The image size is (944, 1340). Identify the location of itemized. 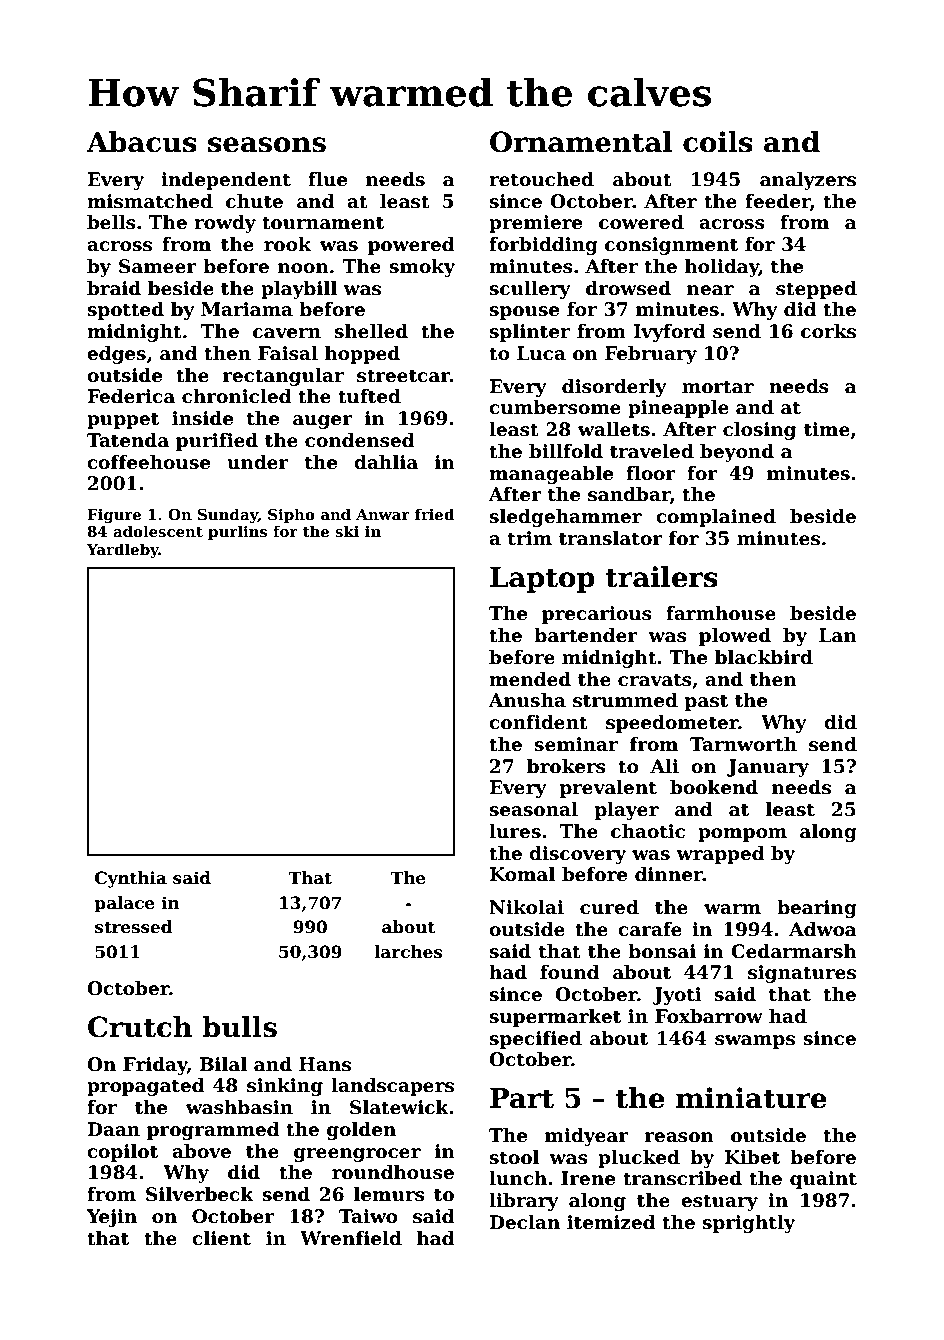
(611, 1222).
